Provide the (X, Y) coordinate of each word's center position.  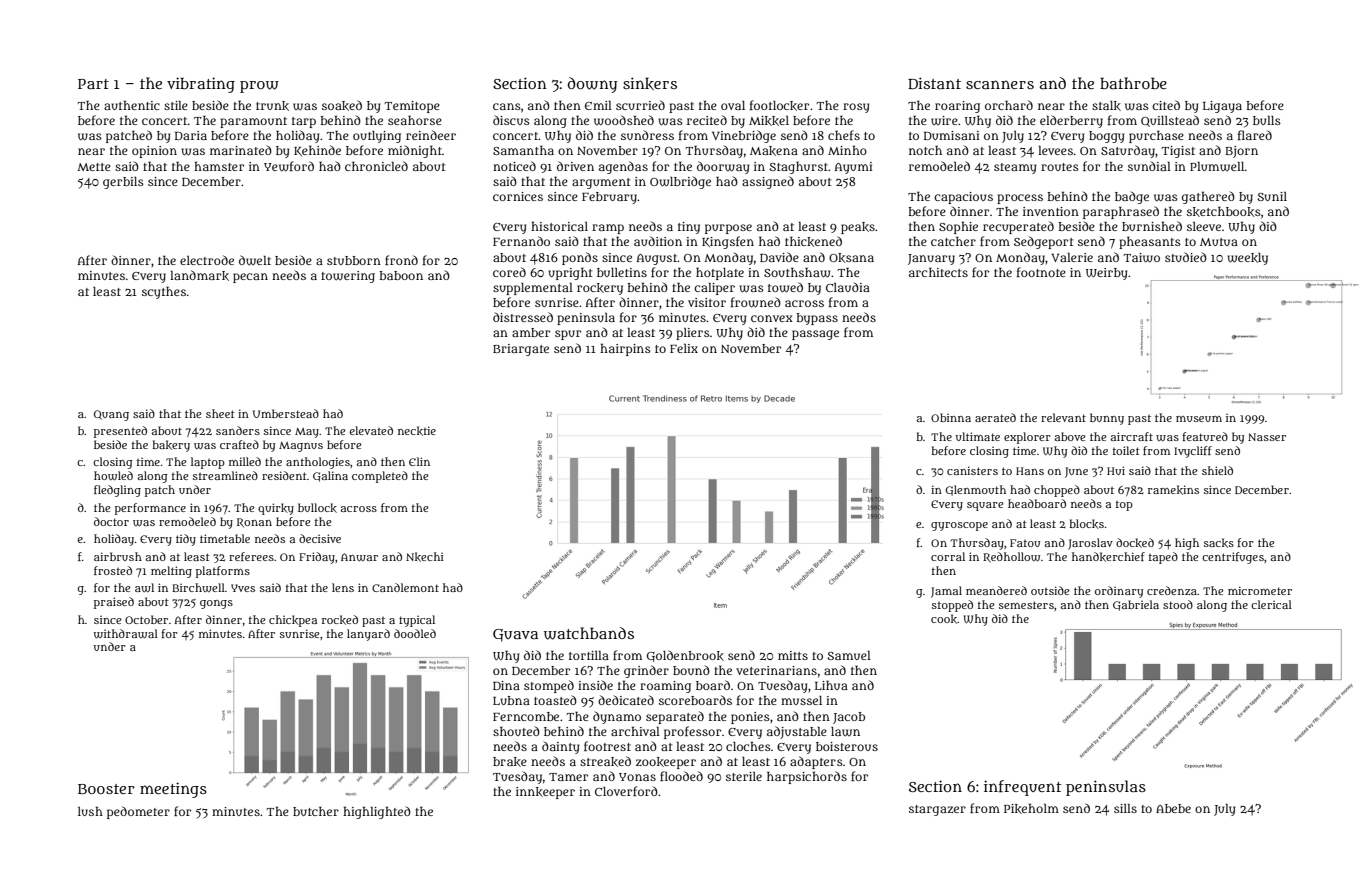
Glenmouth (975, 490)
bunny (1107, 419)
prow (259, 87)
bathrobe (1133, 83)
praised (114, 603)
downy (592, 85)
